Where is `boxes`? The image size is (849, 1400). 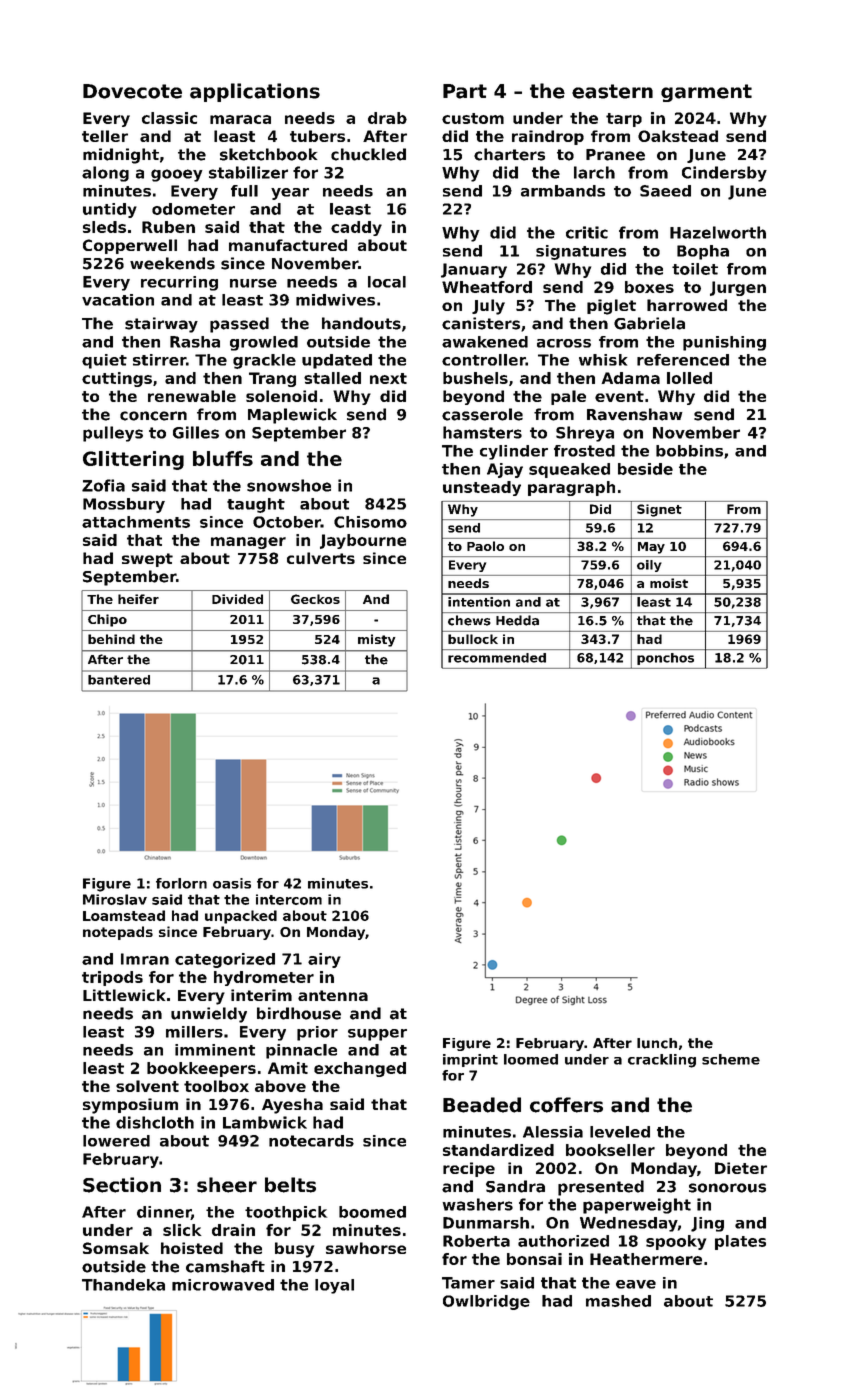
boxes is located at coordinates (649, 287).
